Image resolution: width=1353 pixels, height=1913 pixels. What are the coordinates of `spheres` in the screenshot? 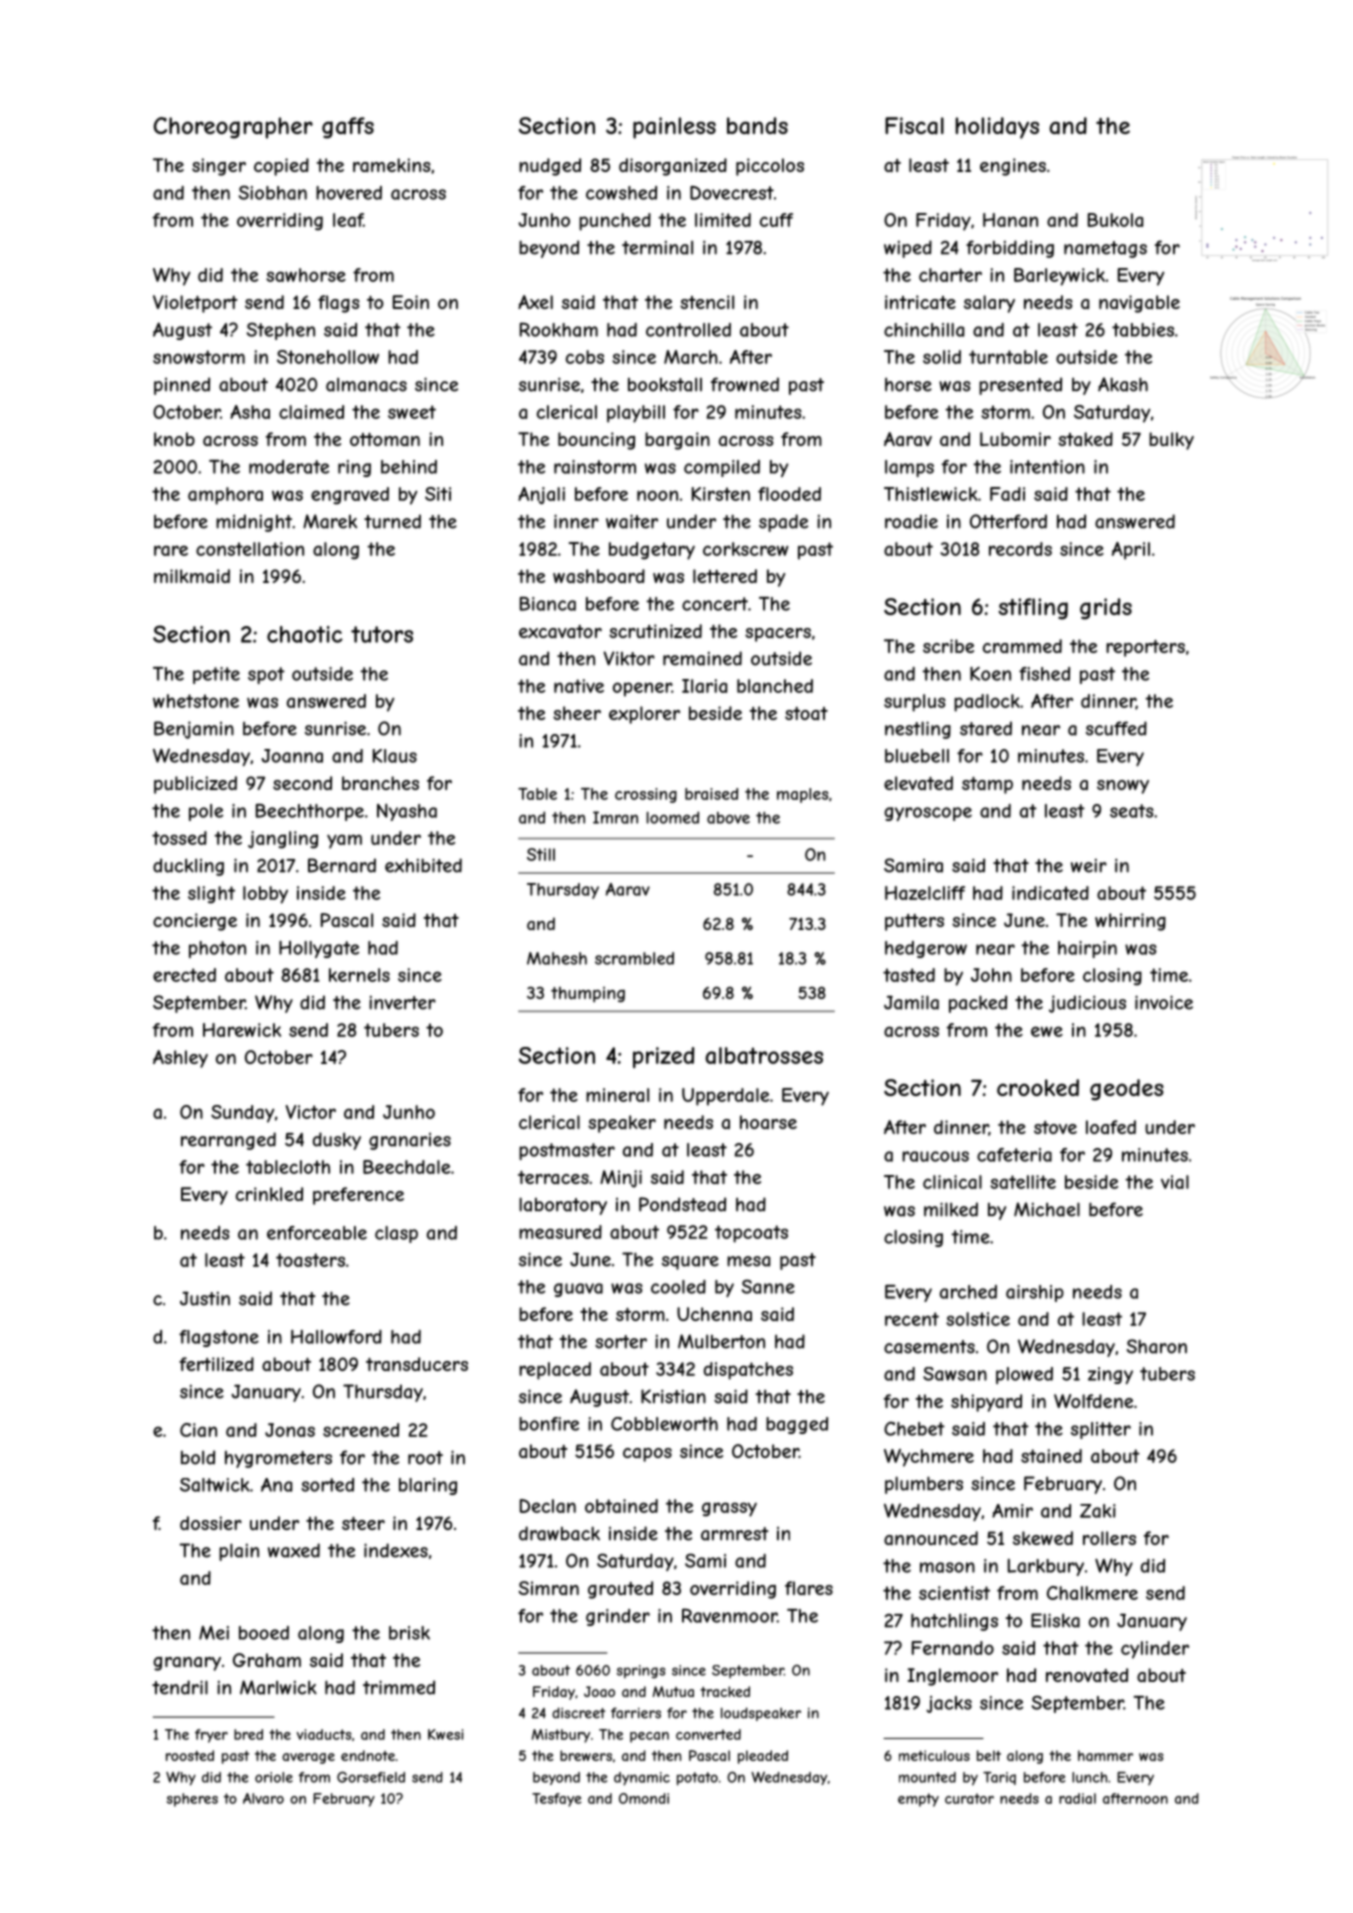 It's located at (192, 1800).
